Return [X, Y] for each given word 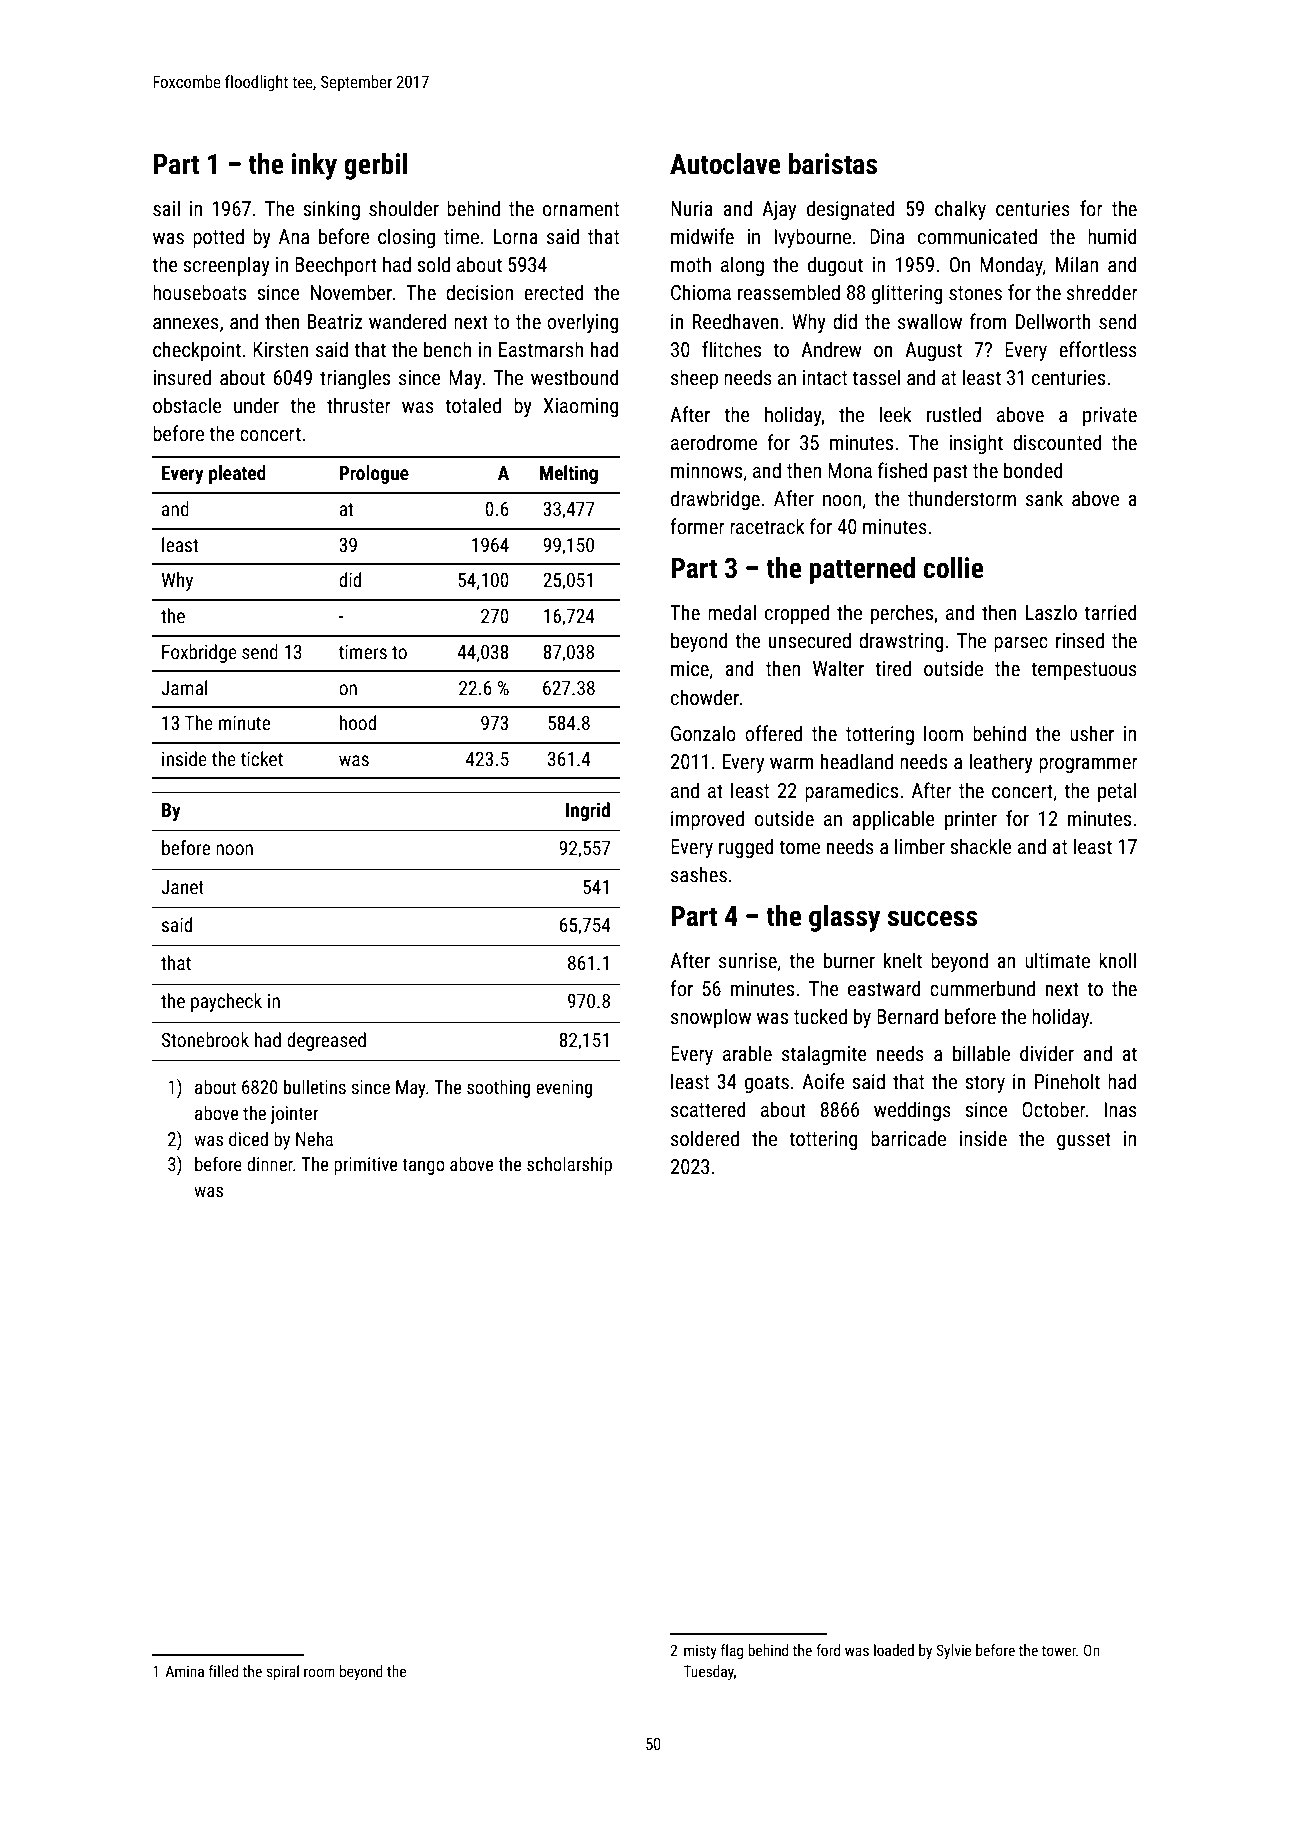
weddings [912, 1111]
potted [218, 238]
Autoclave [725, 164]
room [319, 1672]
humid [1112, 236]
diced [248, 1139]
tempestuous [1084, 671]
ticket [262, 758]
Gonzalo [703, 733]
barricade [908, 1138]
